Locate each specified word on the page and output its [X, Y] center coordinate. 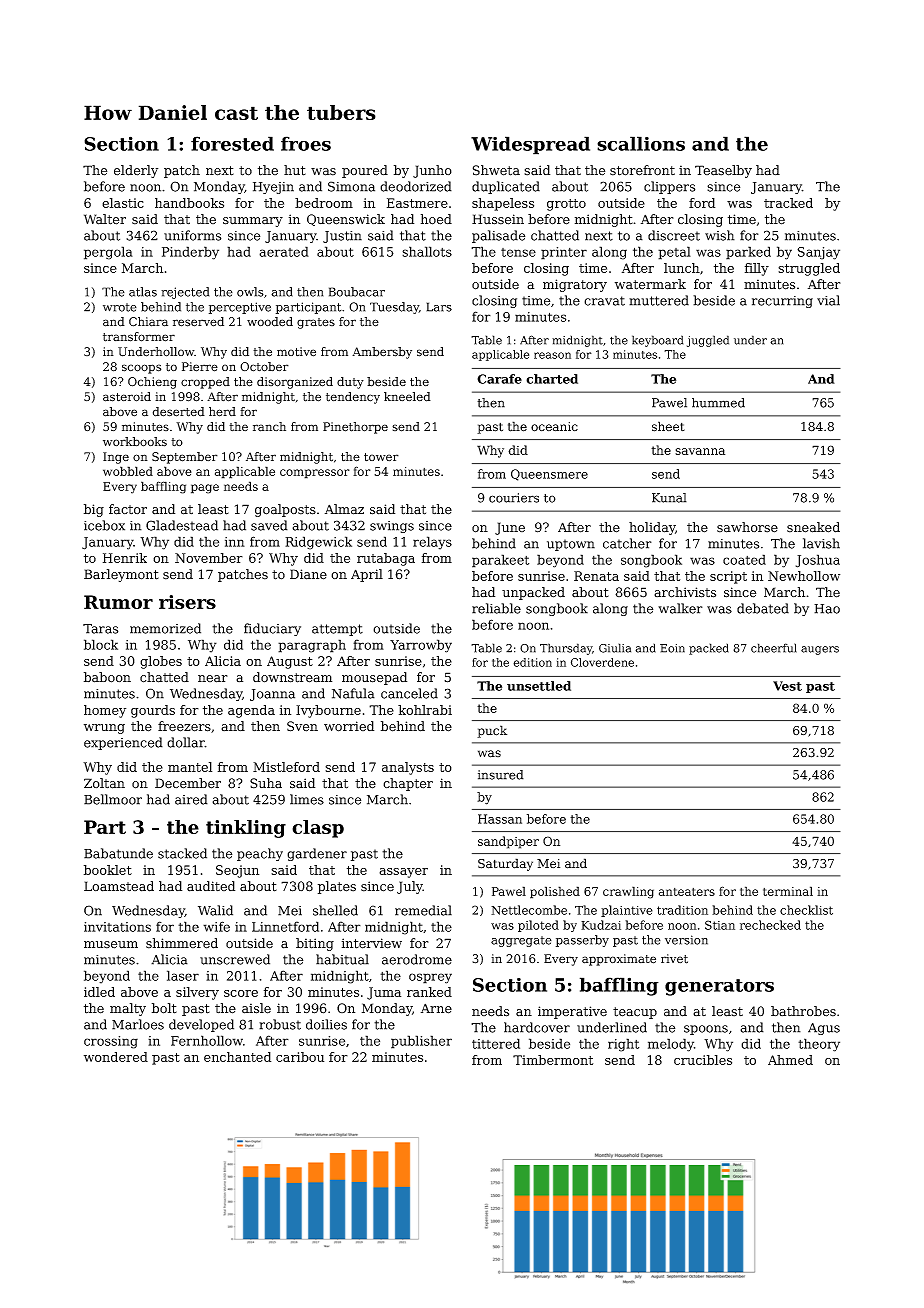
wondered [116, 1057]
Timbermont [553, 1060]
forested [232, 143]
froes [306, 143]
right [623, 1045]
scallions [641, 143]
